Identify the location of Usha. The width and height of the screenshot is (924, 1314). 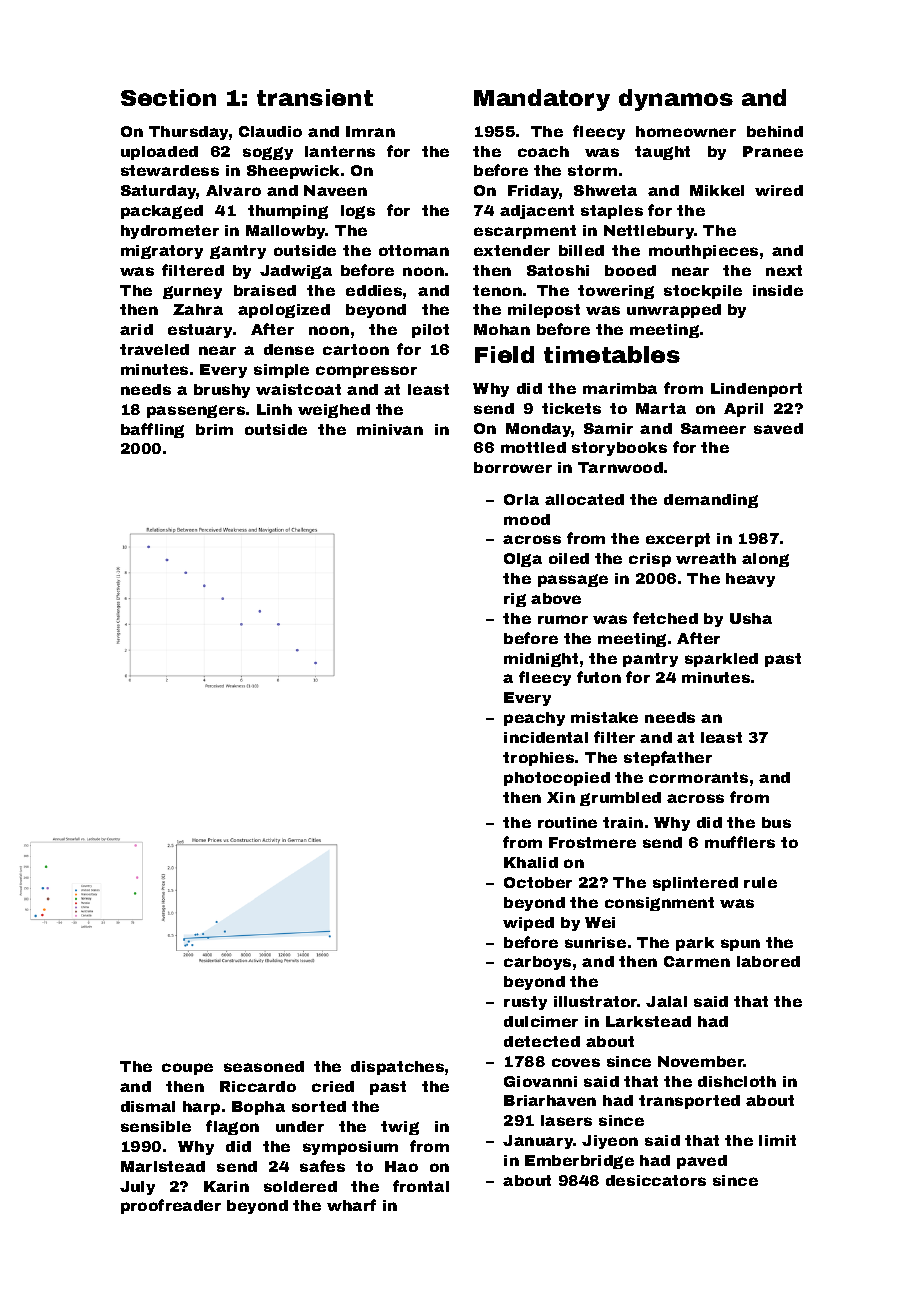
(751, 618).
